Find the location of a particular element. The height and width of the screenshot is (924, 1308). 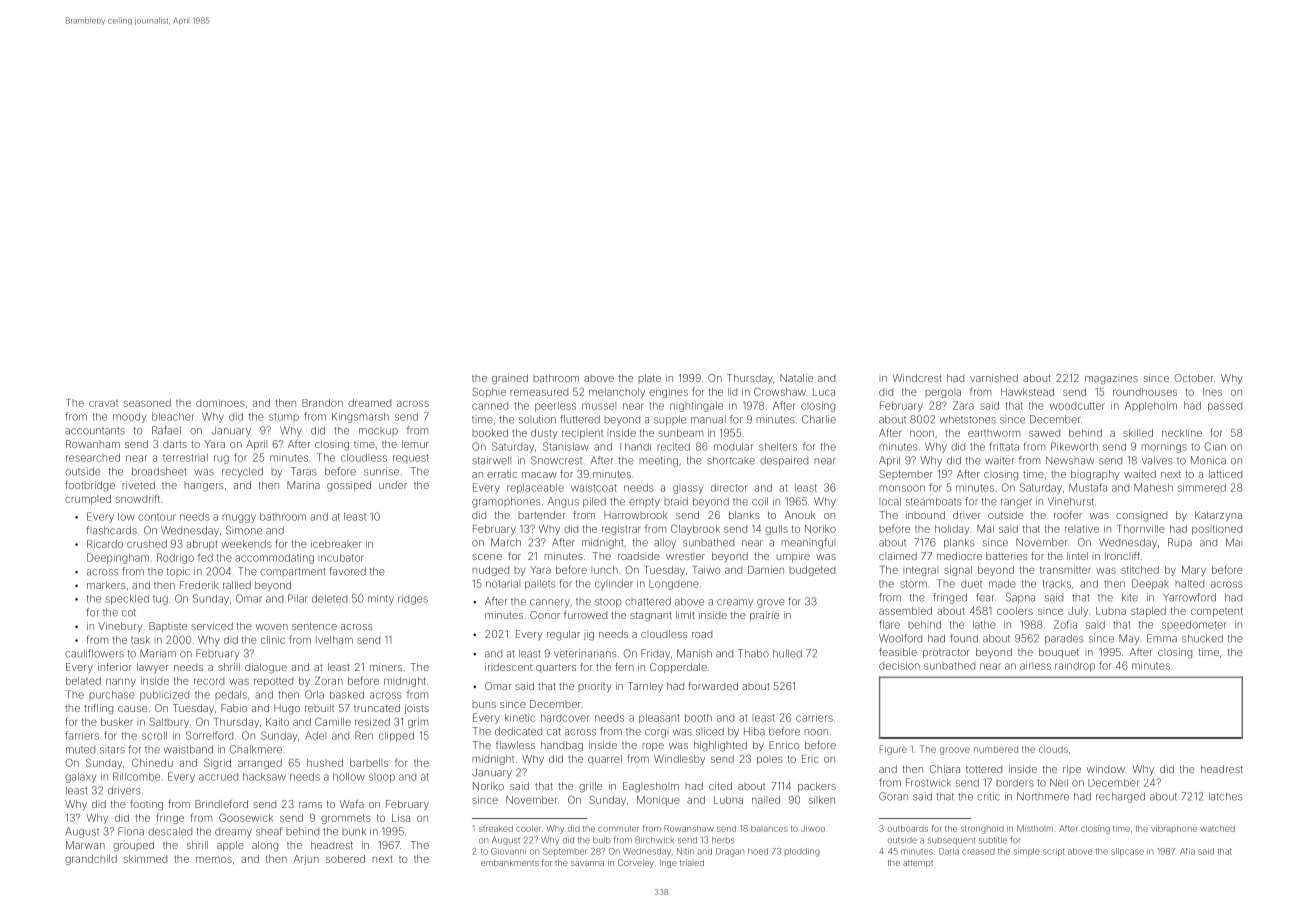

stairwell is located at coordinates (491, 460).
